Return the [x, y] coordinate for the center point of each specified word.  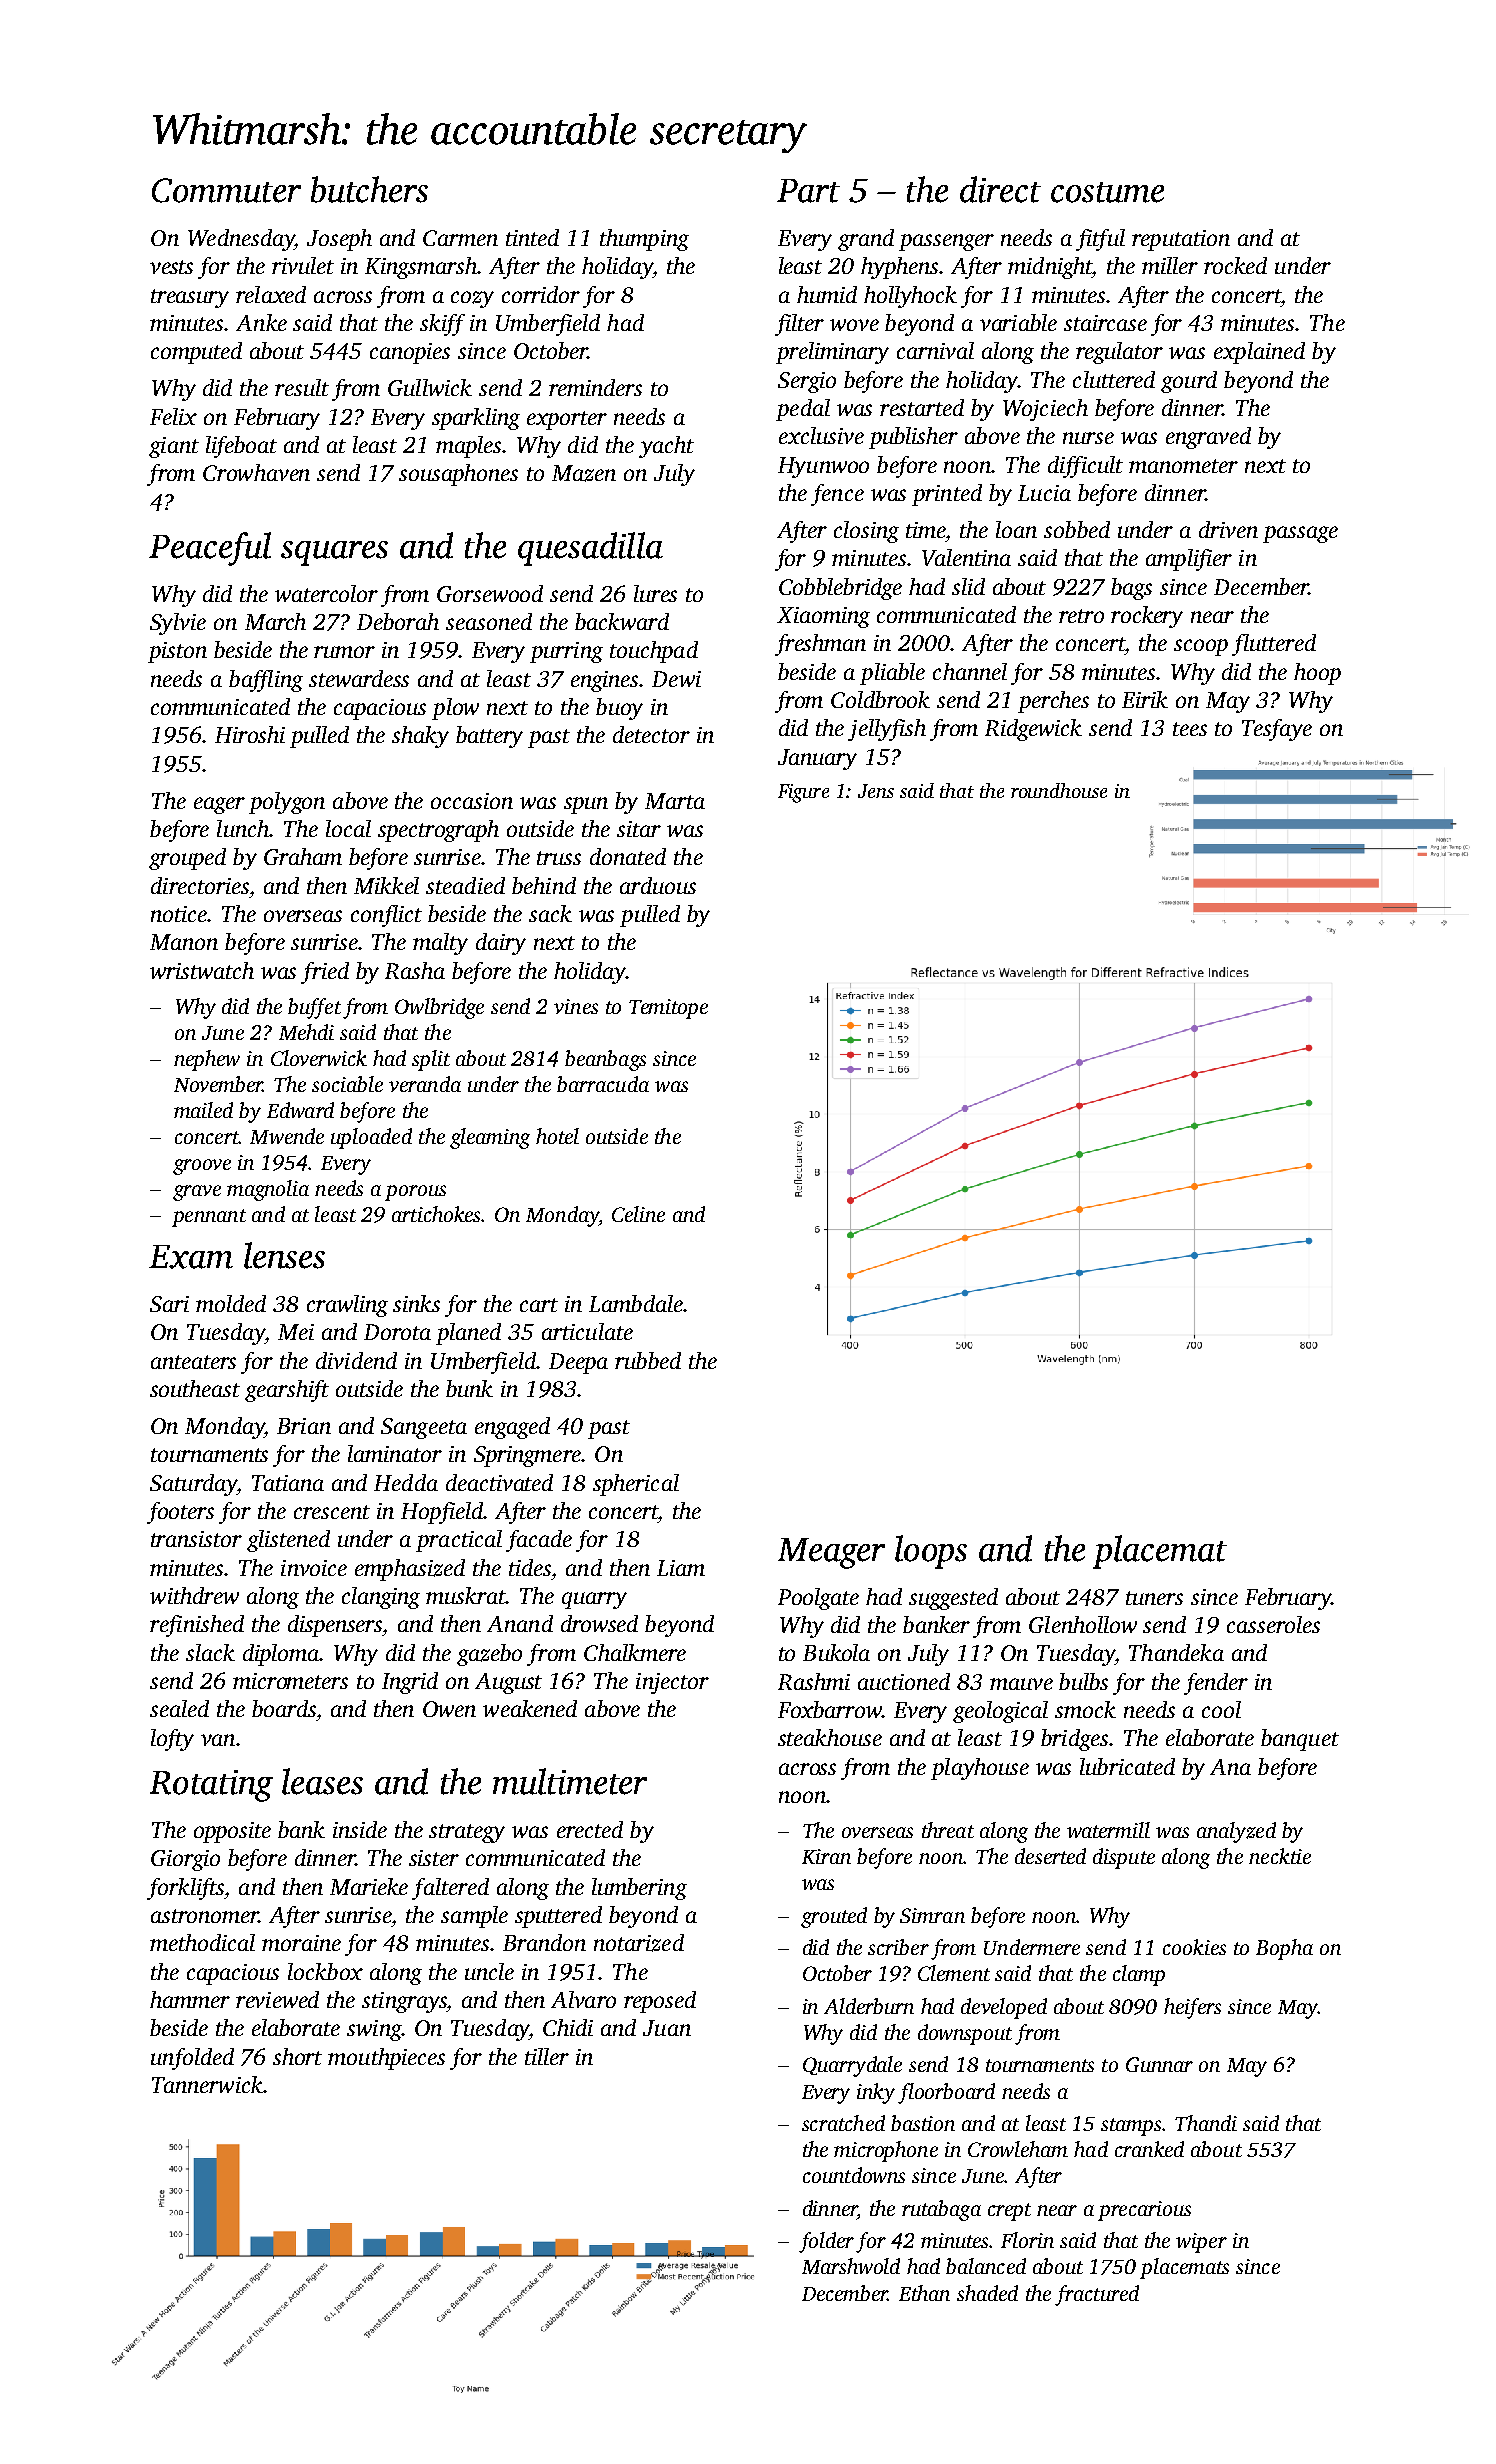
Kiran [826, 1856]
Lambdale [636, 1303]
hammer [190, 1999]
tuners [1154, 1598]
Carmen [460, 238]
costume [1107, 192]
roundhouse [1059, 790]
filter [799, 325]
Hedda [406, 1482]
